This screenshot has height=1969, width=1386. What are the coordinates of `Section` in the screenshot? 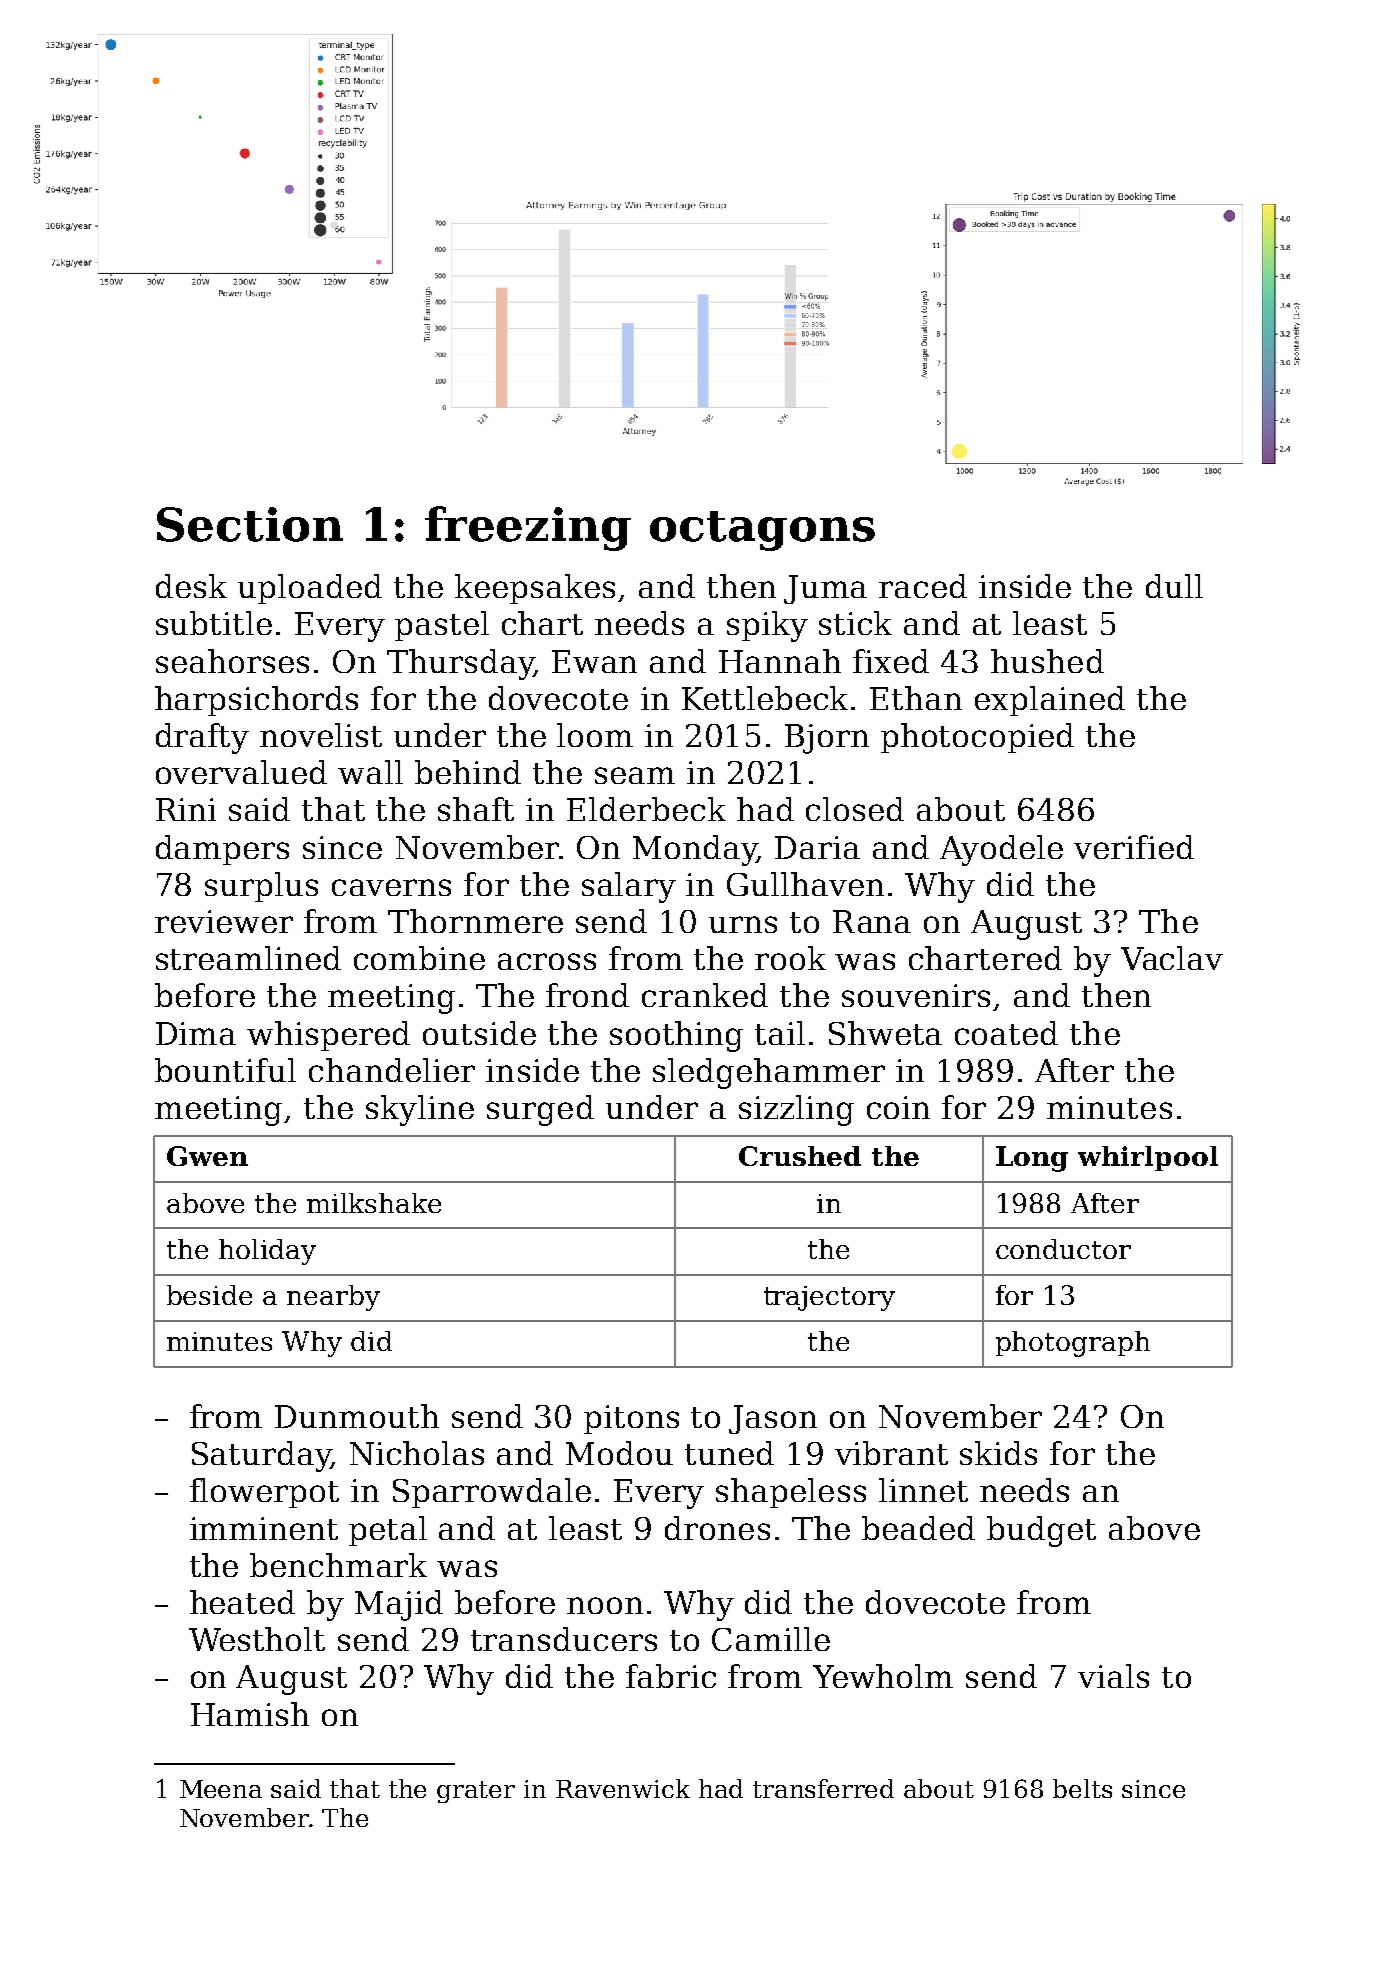 It's located at (250, 524).
